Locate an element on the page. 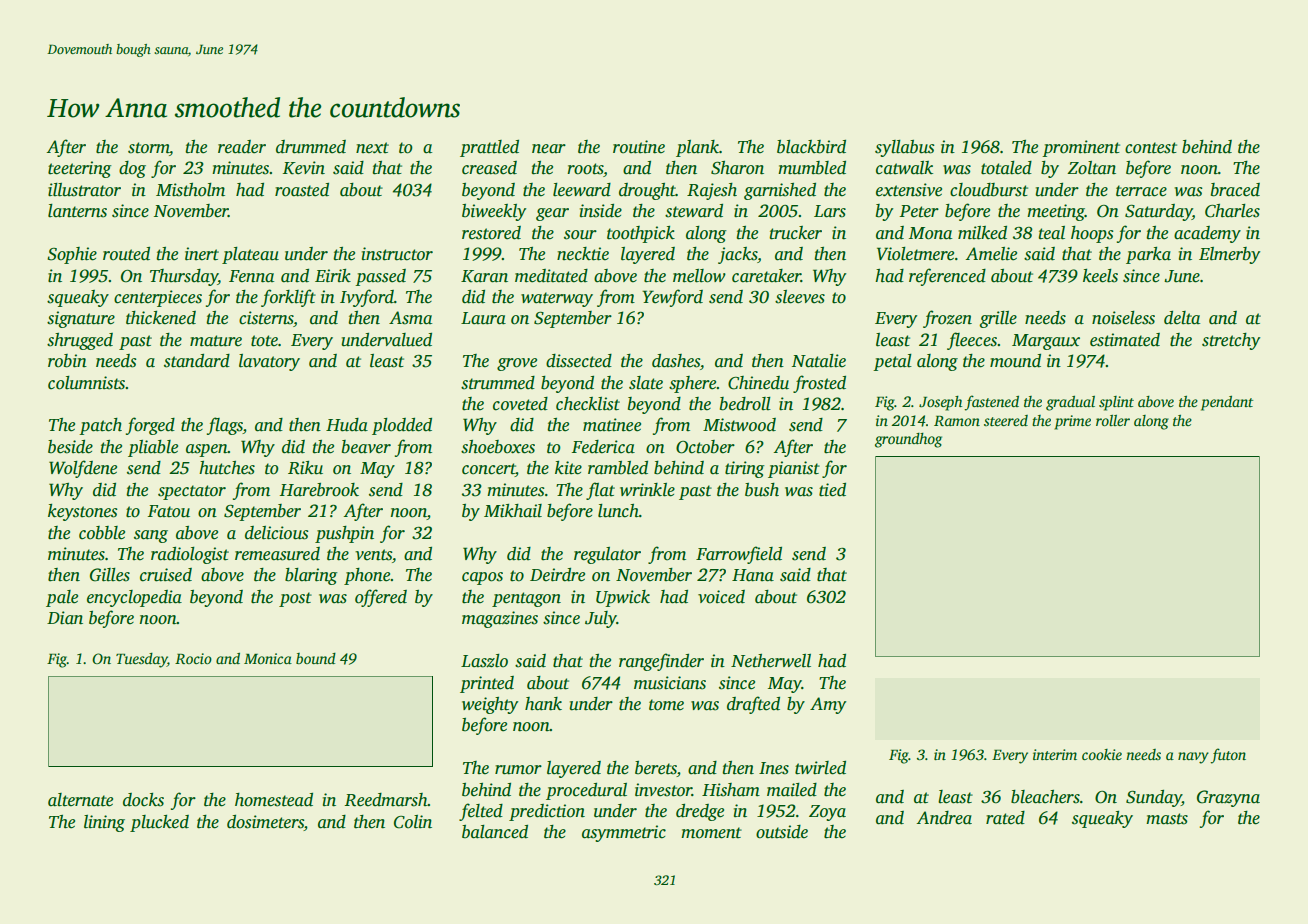 The height and width of the image is (924, 1308). drummed is located at coordinates (311, 147).
